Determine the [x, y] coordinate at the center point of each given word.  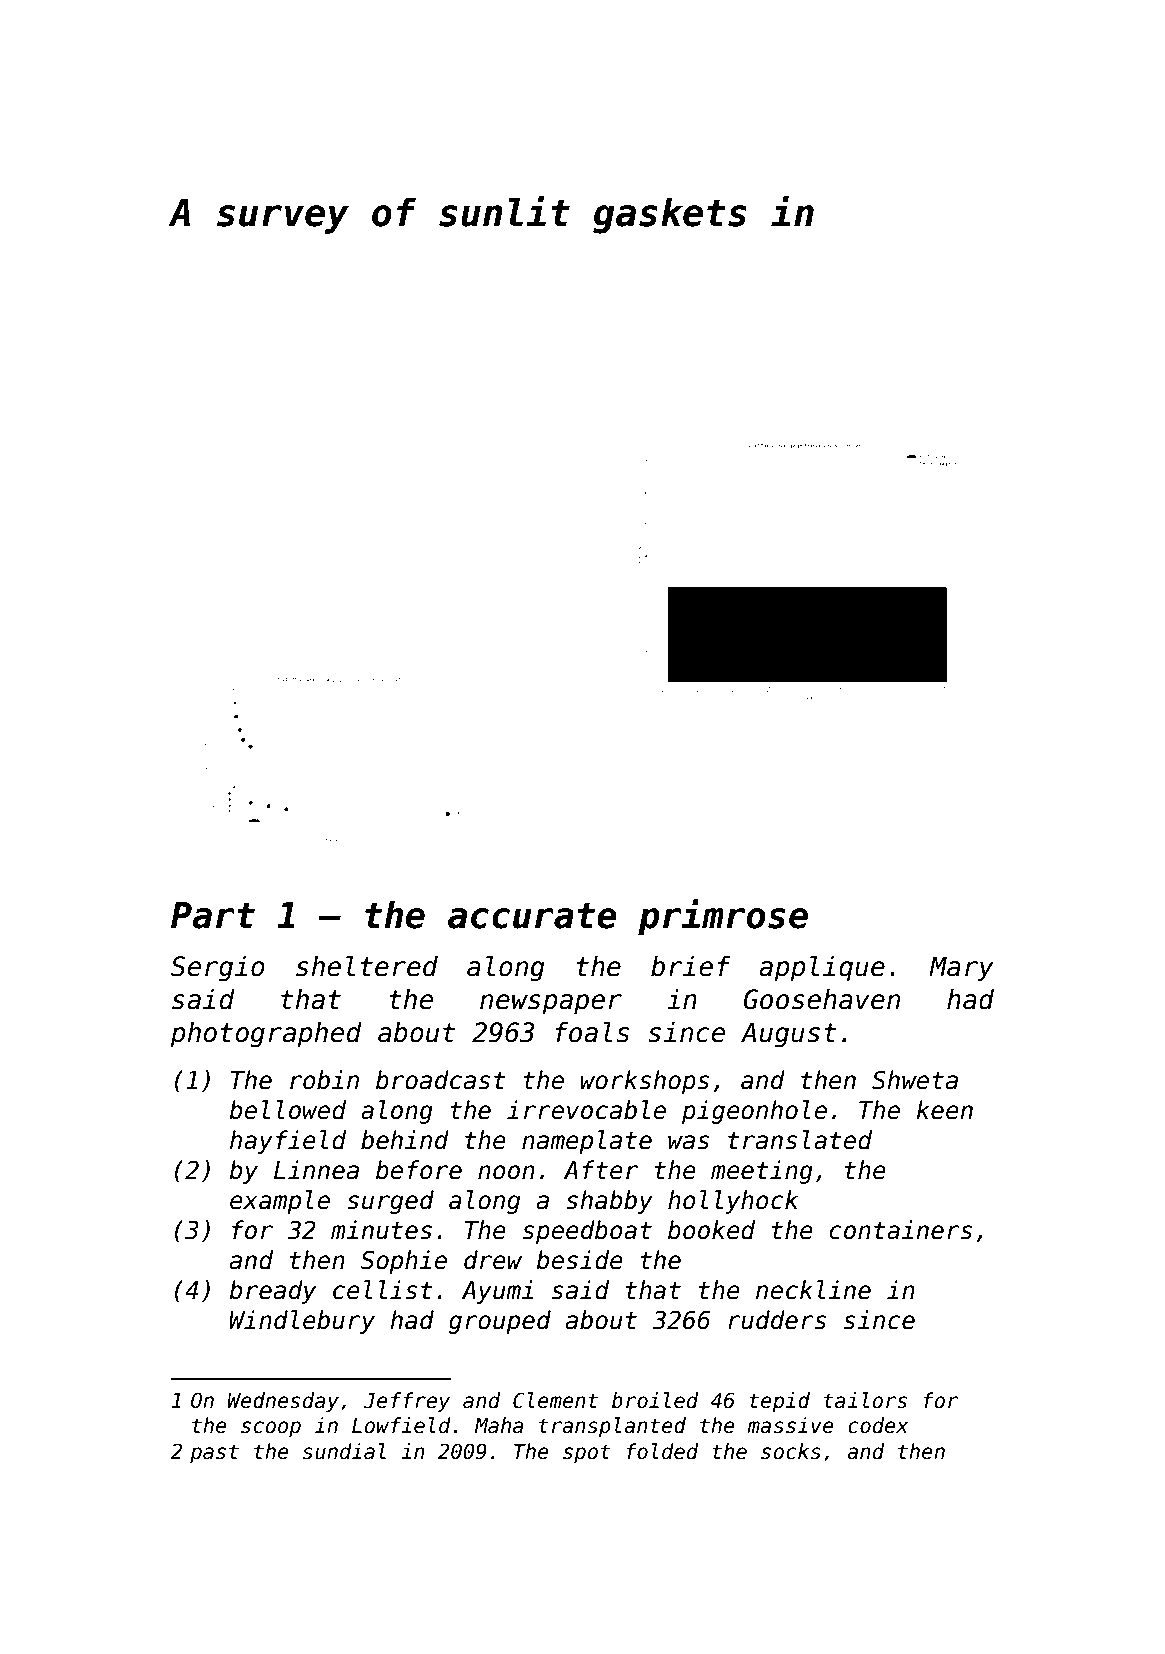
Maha [499, 1425]
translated [800, 1140]
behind [405, 1140]
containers [901, 1230]
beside [579, 1260]
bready [272, 1292]
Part [213, 915]
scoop [271, 1429]
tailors [865, 1400]
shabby [609, 1202]
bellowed [287, 1110]
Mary [961, 969]
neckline [813, 1290]
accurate [532, 916]
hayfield [288, 1142]
